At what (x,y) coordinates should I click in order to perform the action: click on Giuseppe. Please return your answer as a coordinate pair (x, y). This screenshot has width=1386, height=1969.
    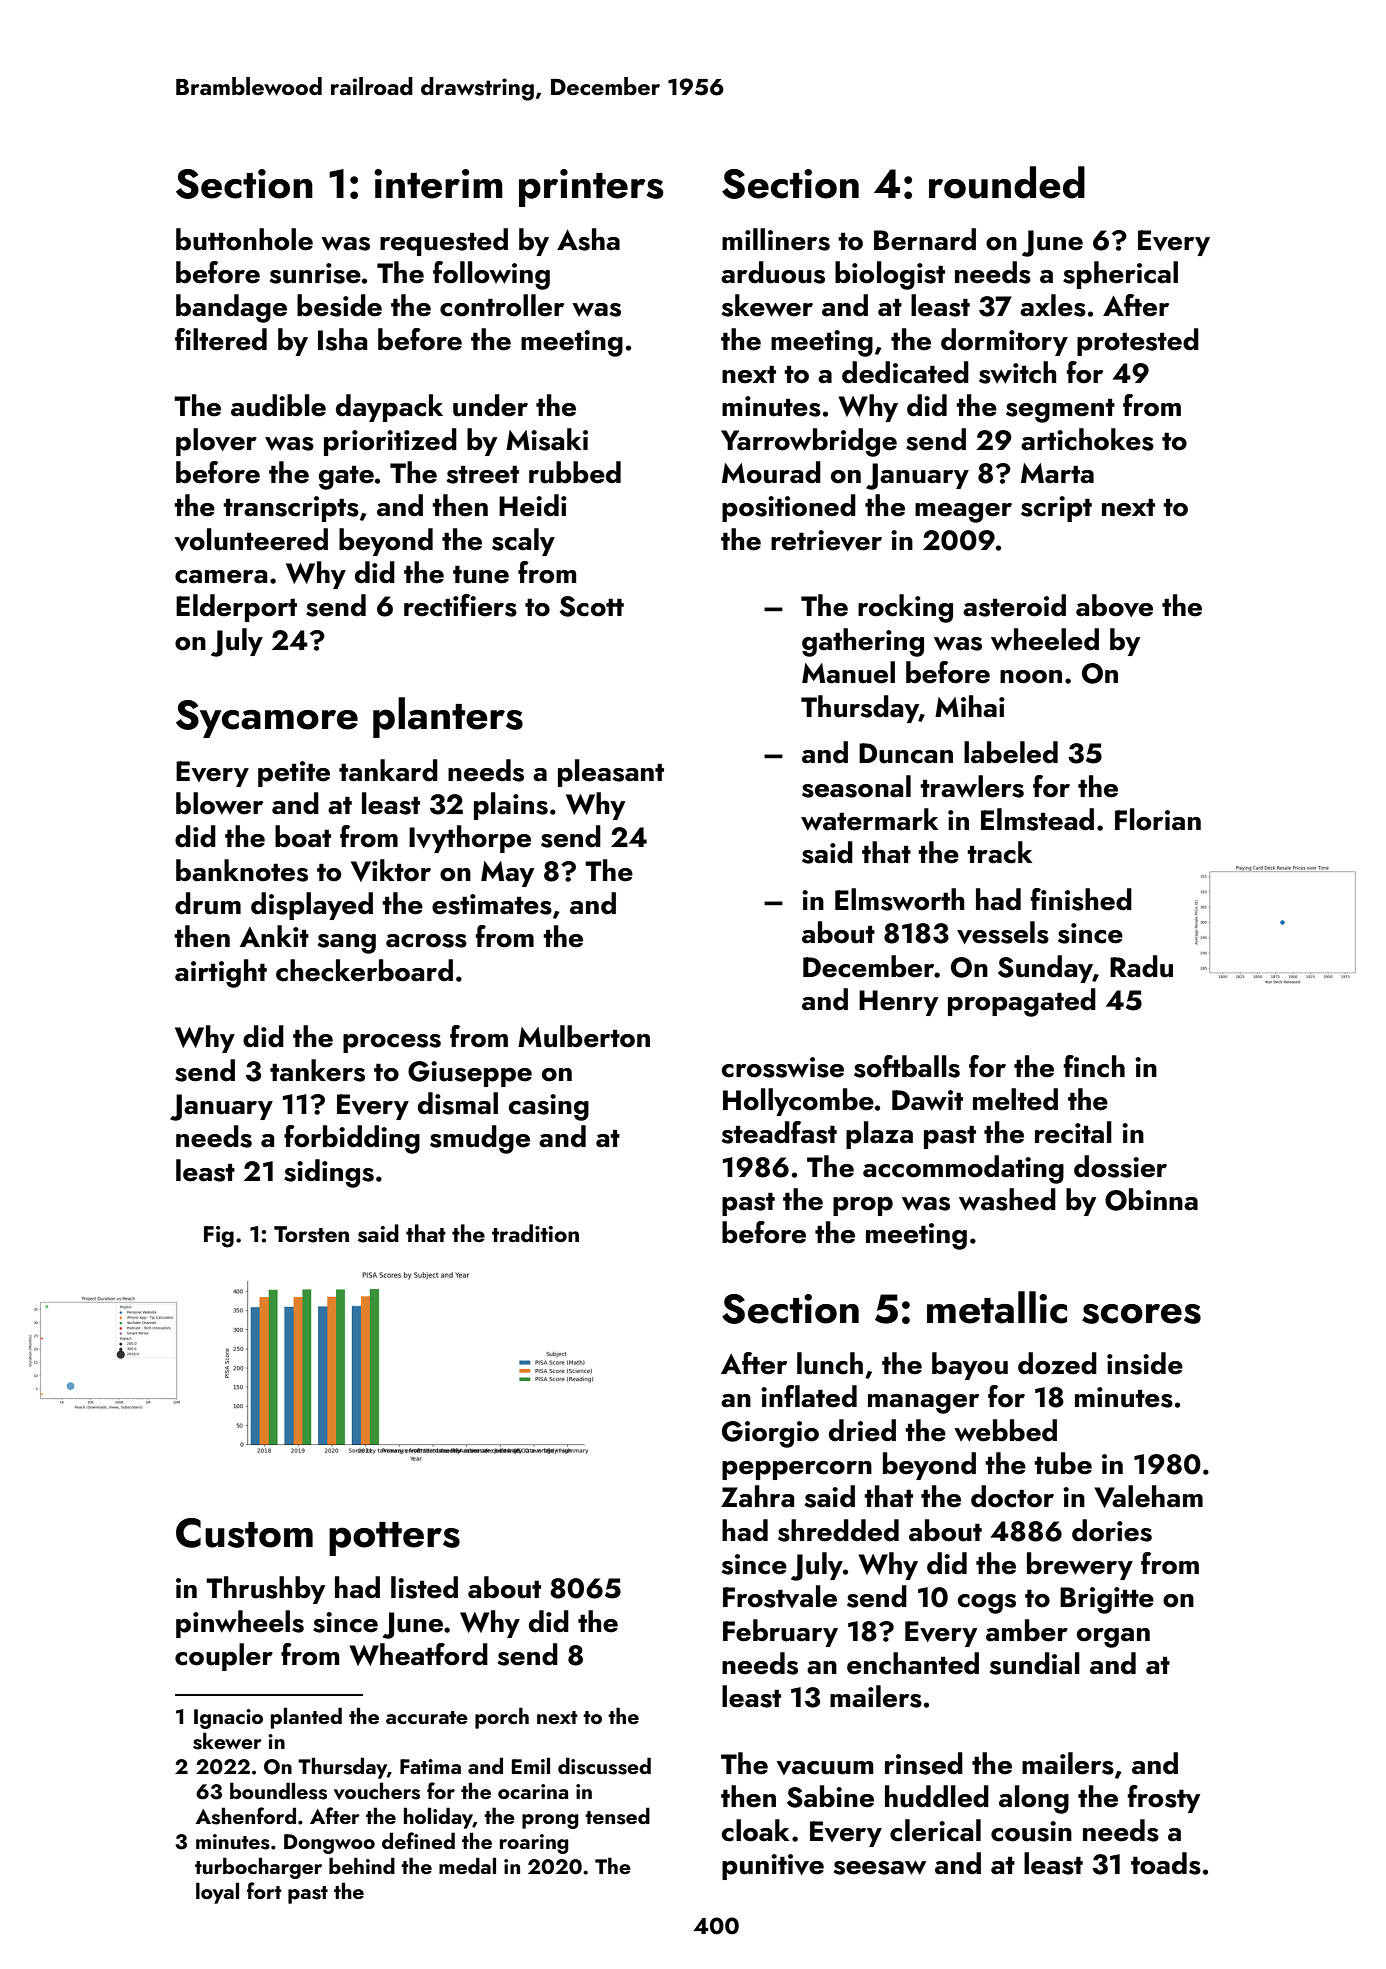
    Looking at the image, I should click on (470, 1074).
